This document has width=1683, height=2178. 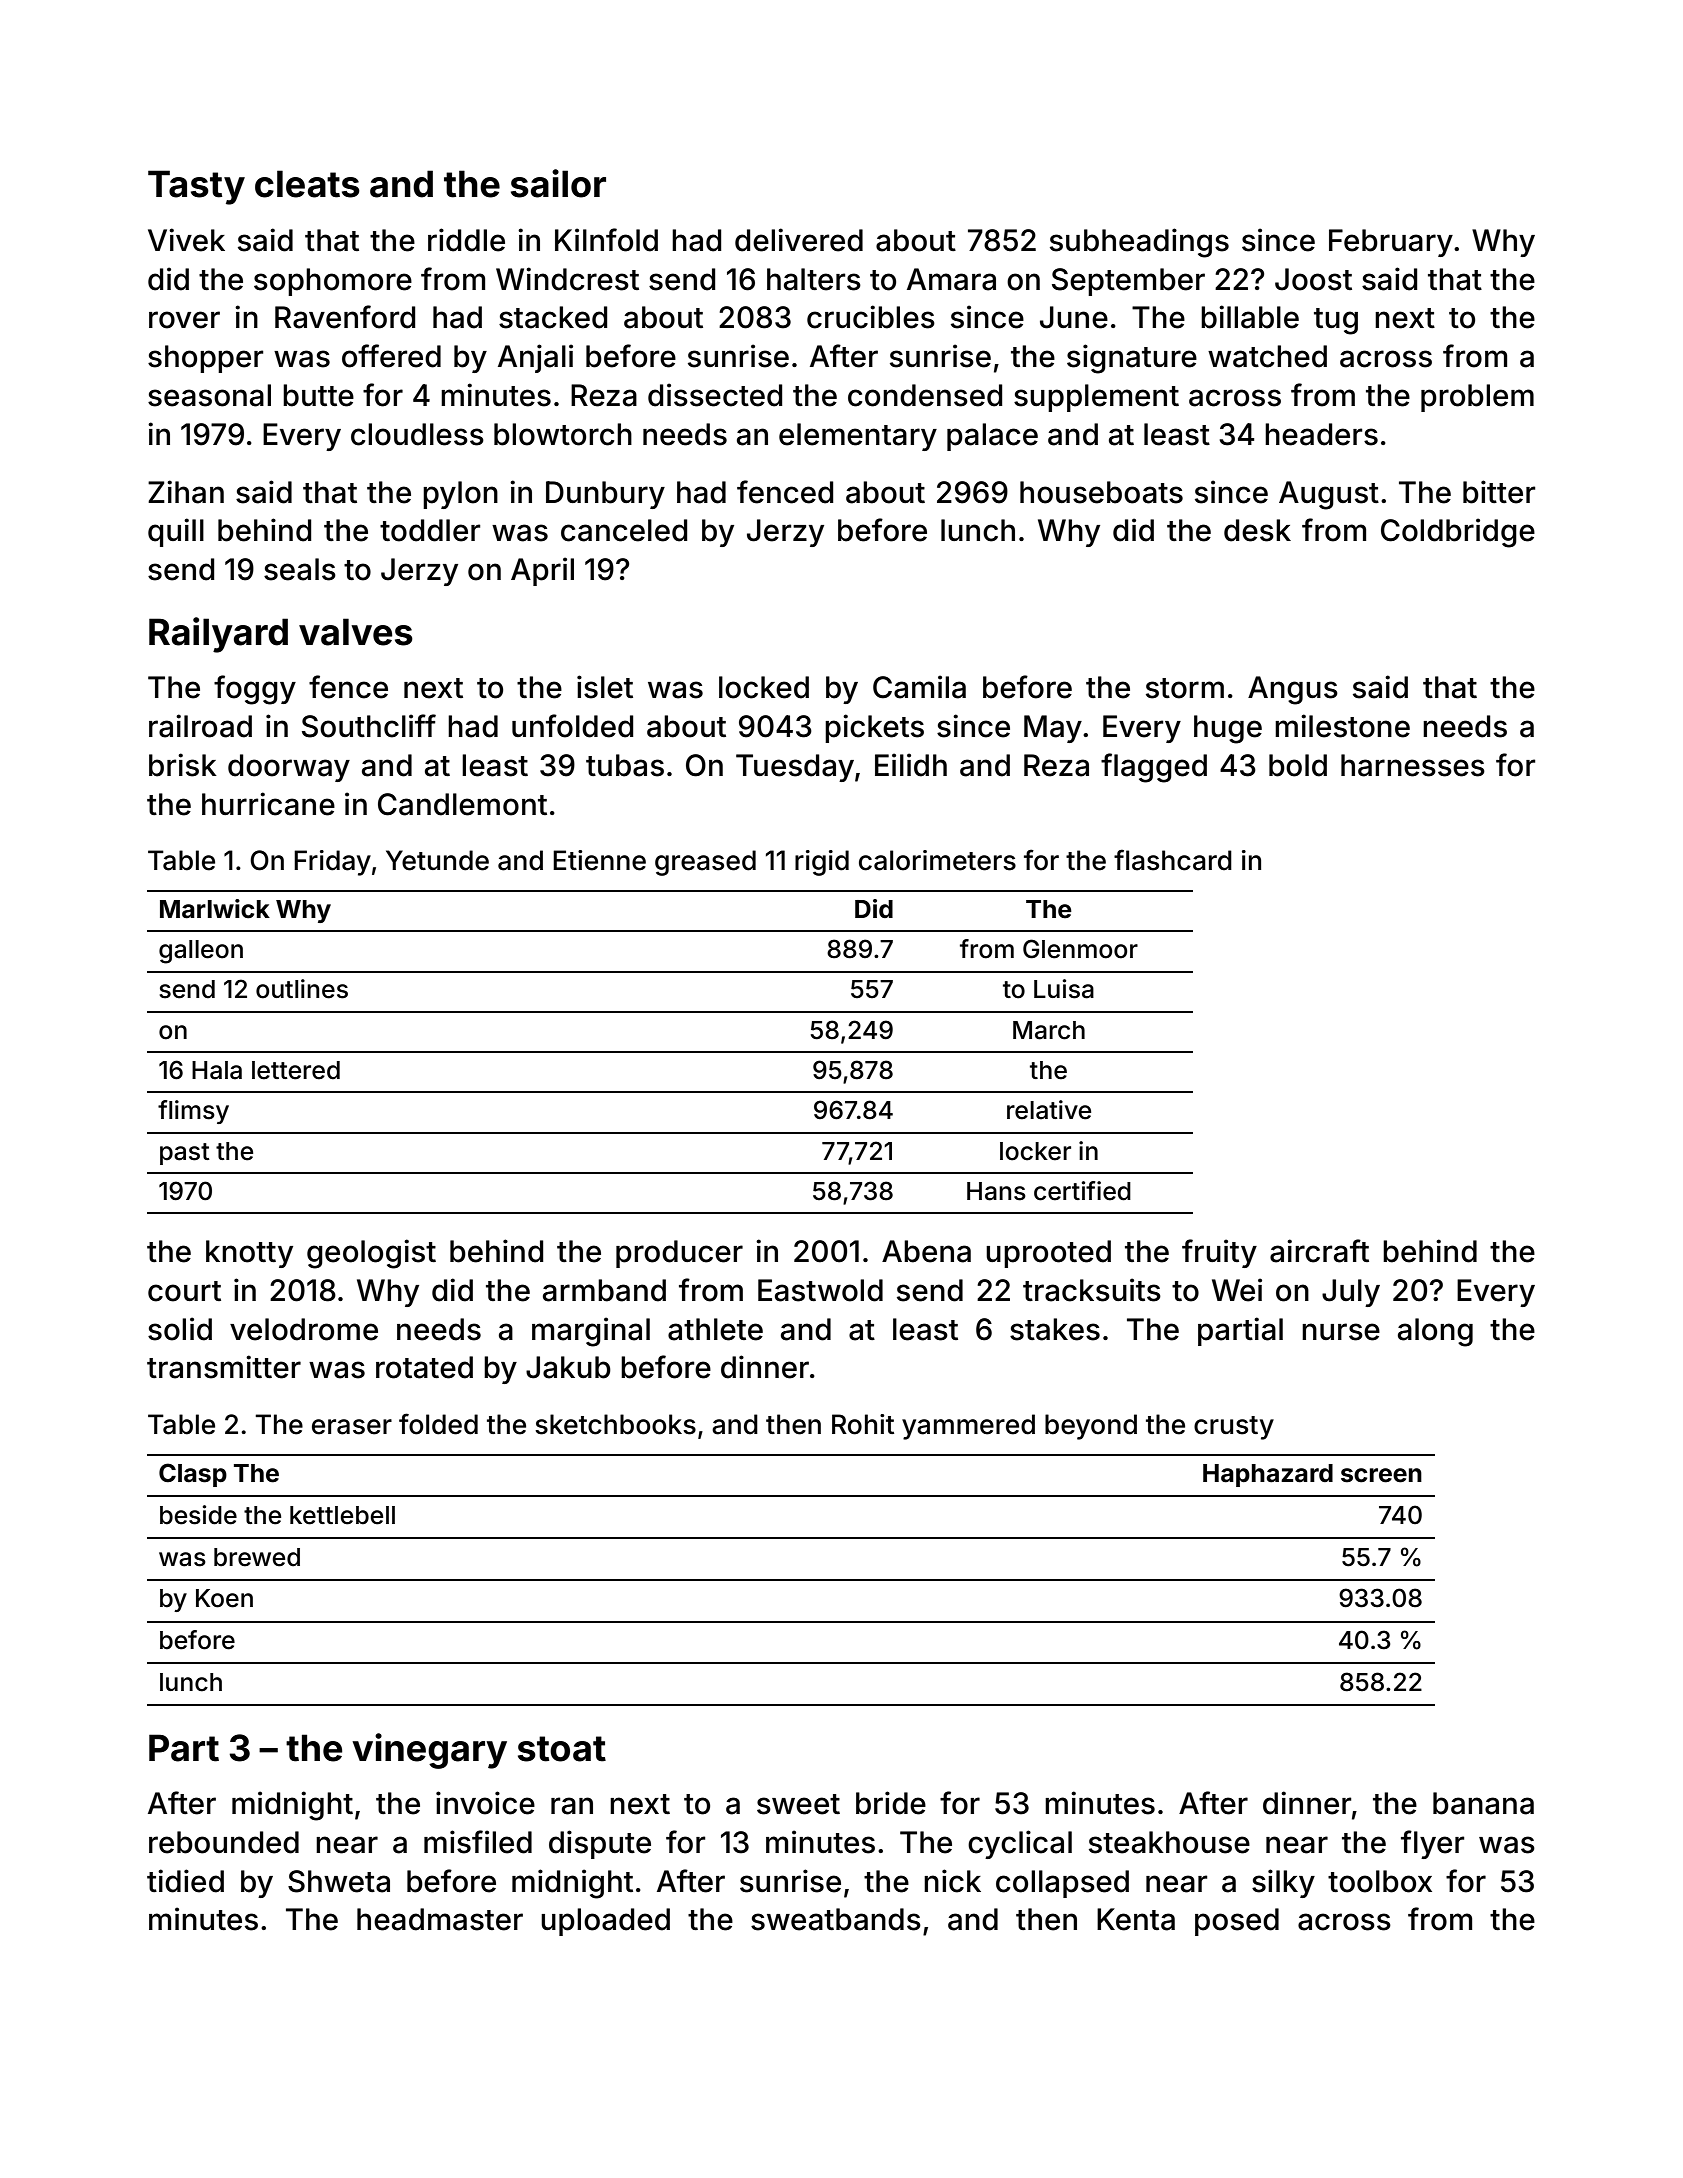 What do you see at coordinates (215, 909) in the document?
I see `Marlwick` at bounding box center [215, 909].
